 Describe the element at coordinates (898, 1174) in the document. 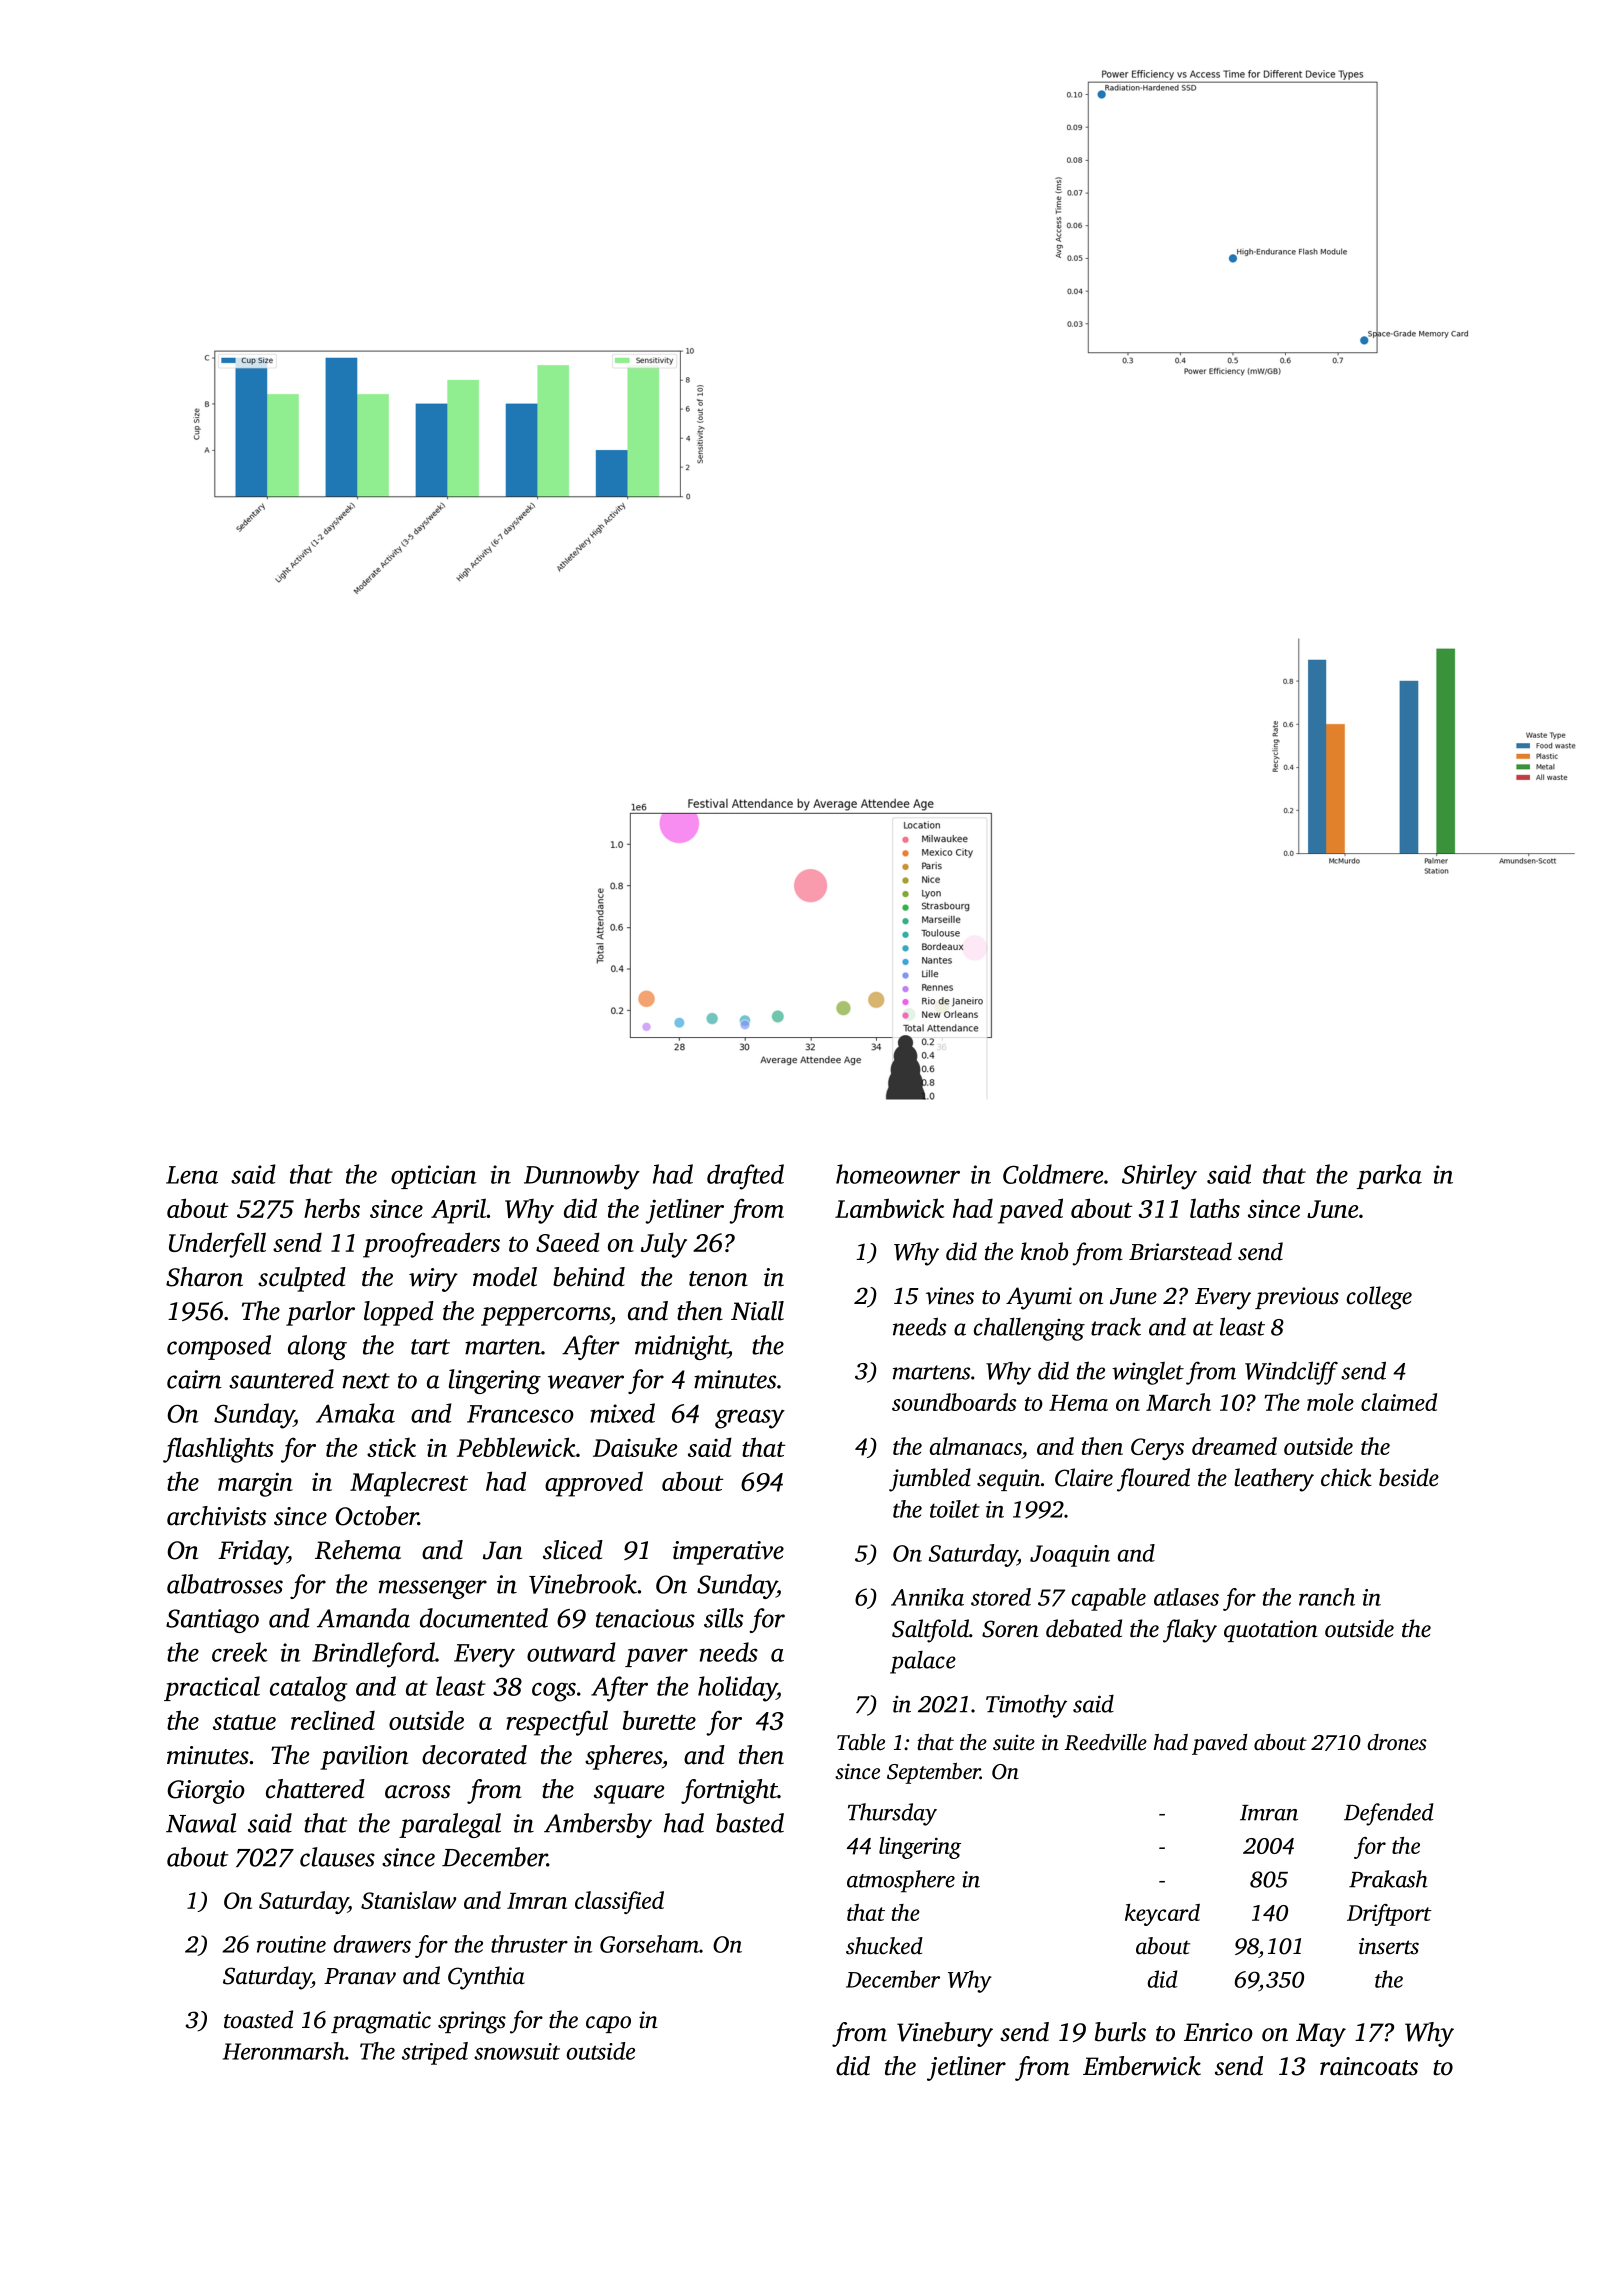

I see `homeowner` at that location.
